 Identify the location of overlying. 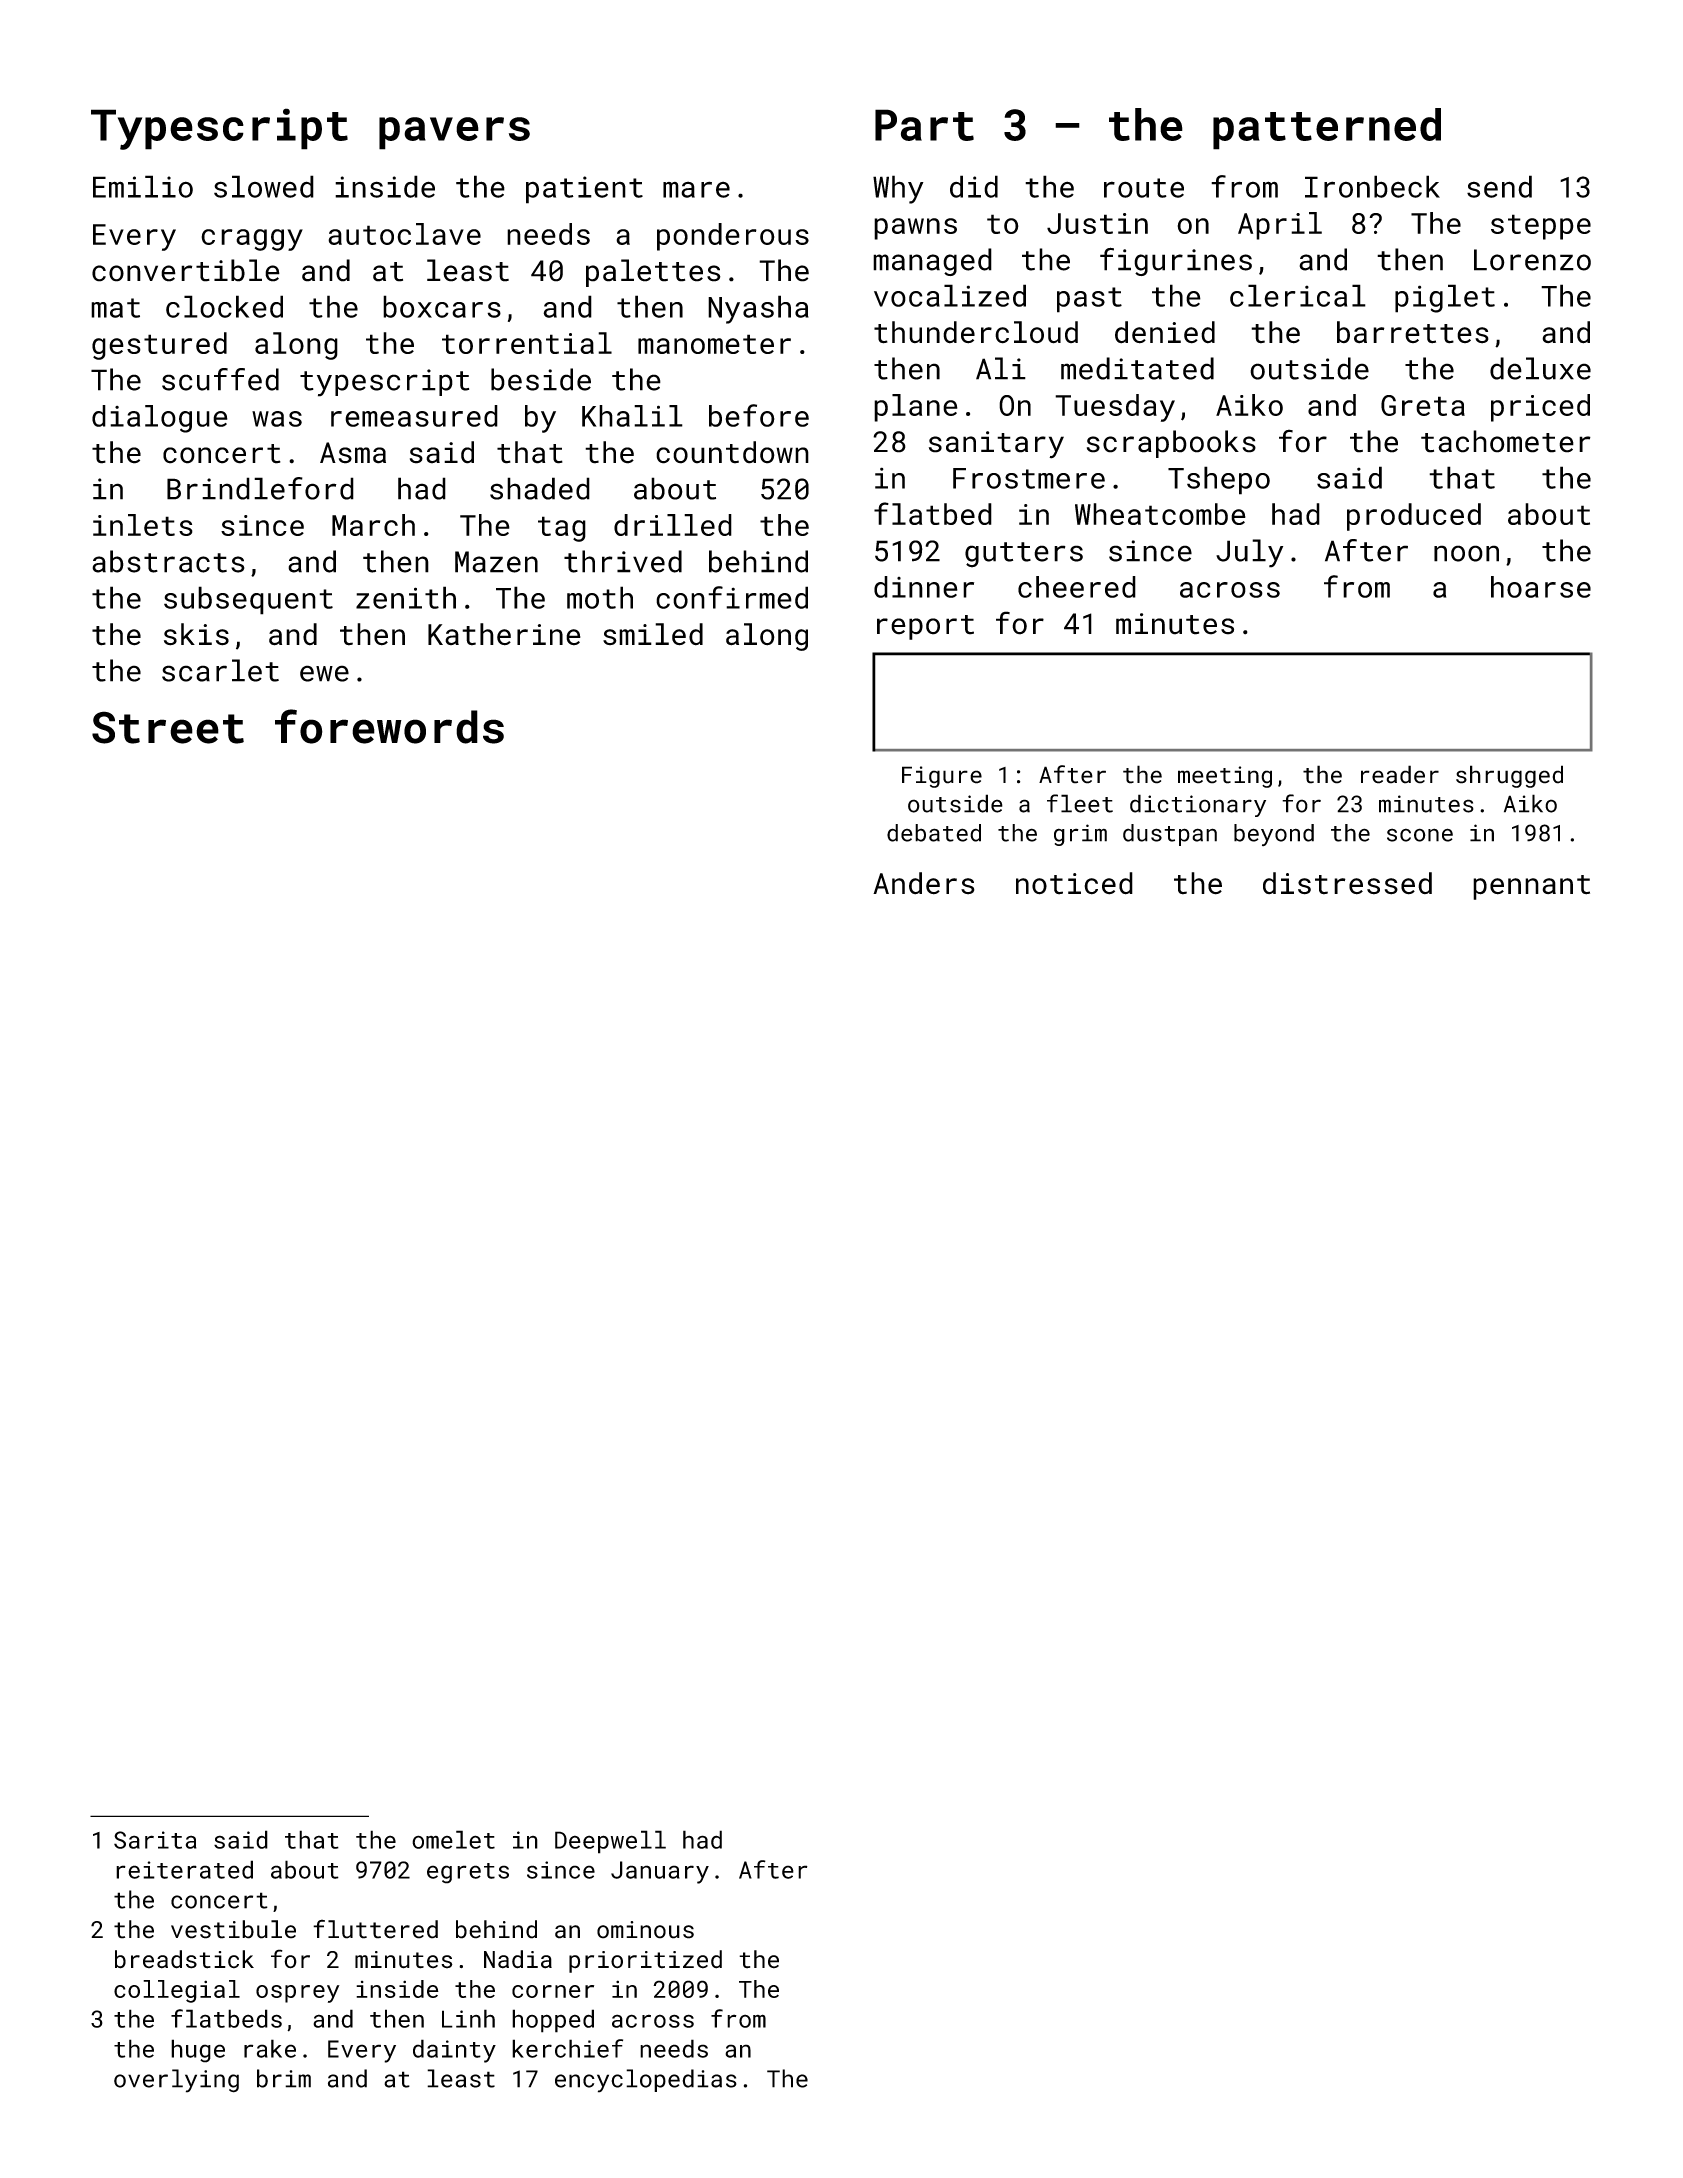
(176, 2081).
